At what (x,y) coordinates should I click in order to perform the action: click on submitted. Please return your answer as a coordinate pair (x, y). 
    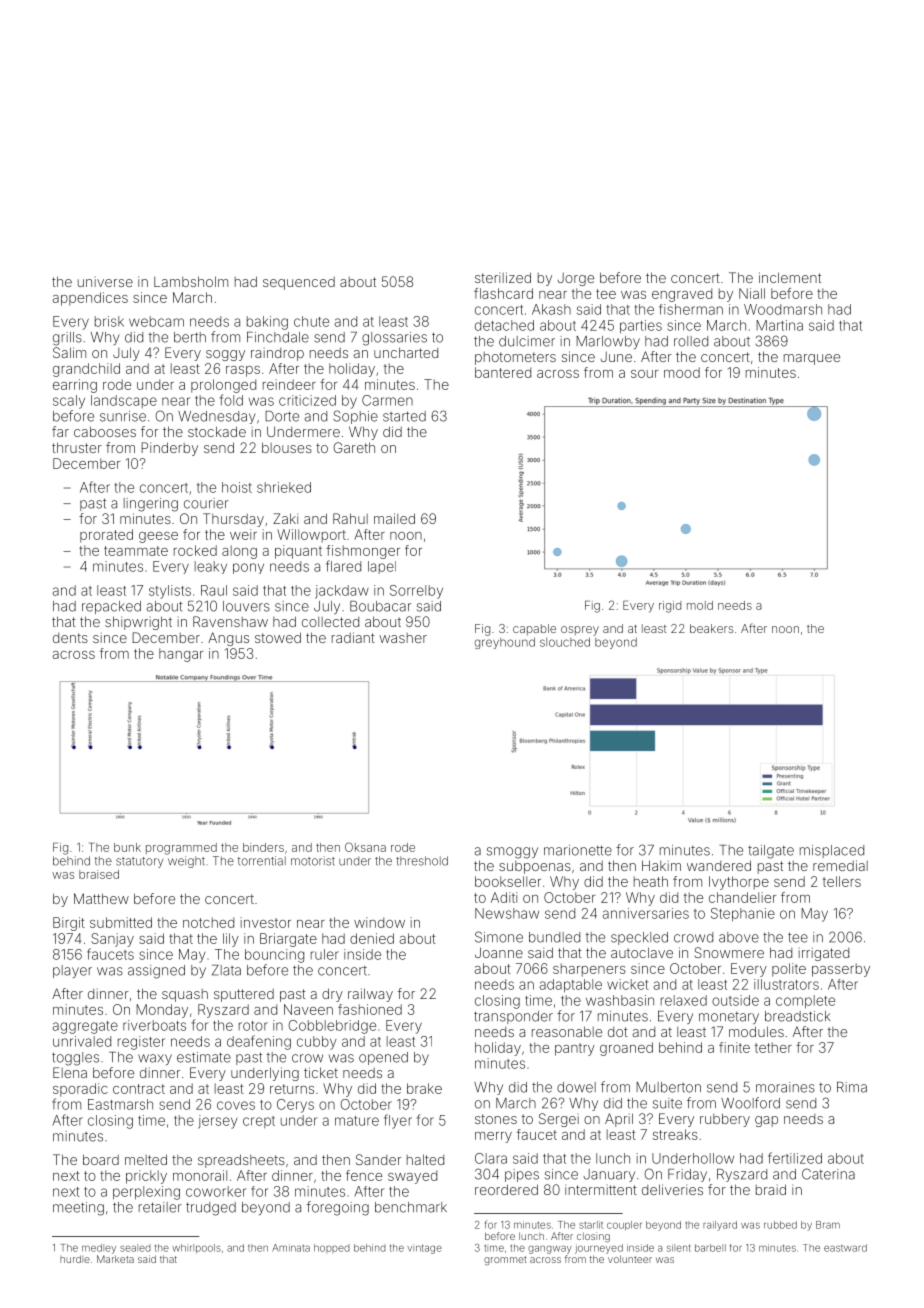
    Looking at the image, I should click on (121, 922).
